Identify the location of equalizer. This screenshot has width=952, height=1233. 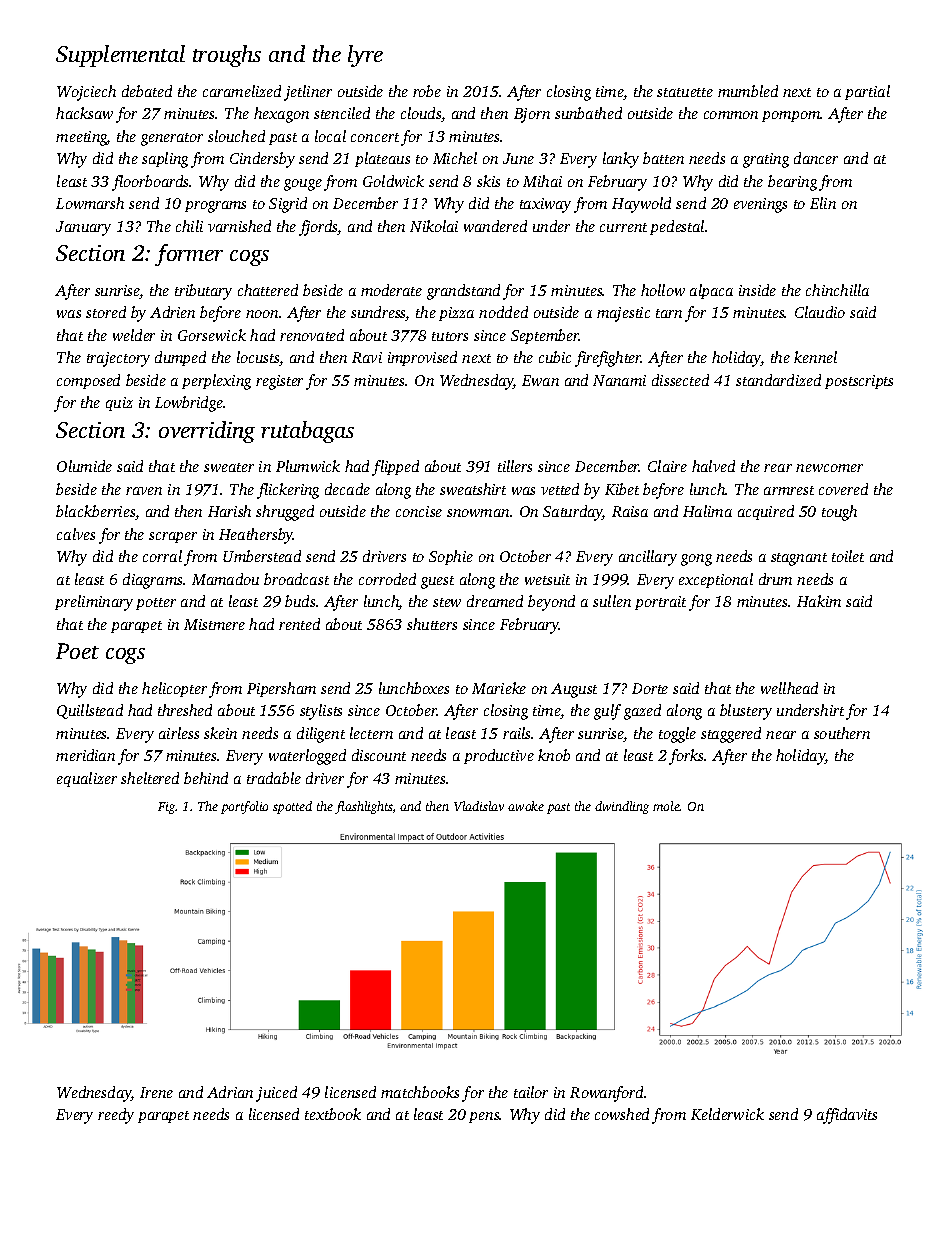
(87, 779).
